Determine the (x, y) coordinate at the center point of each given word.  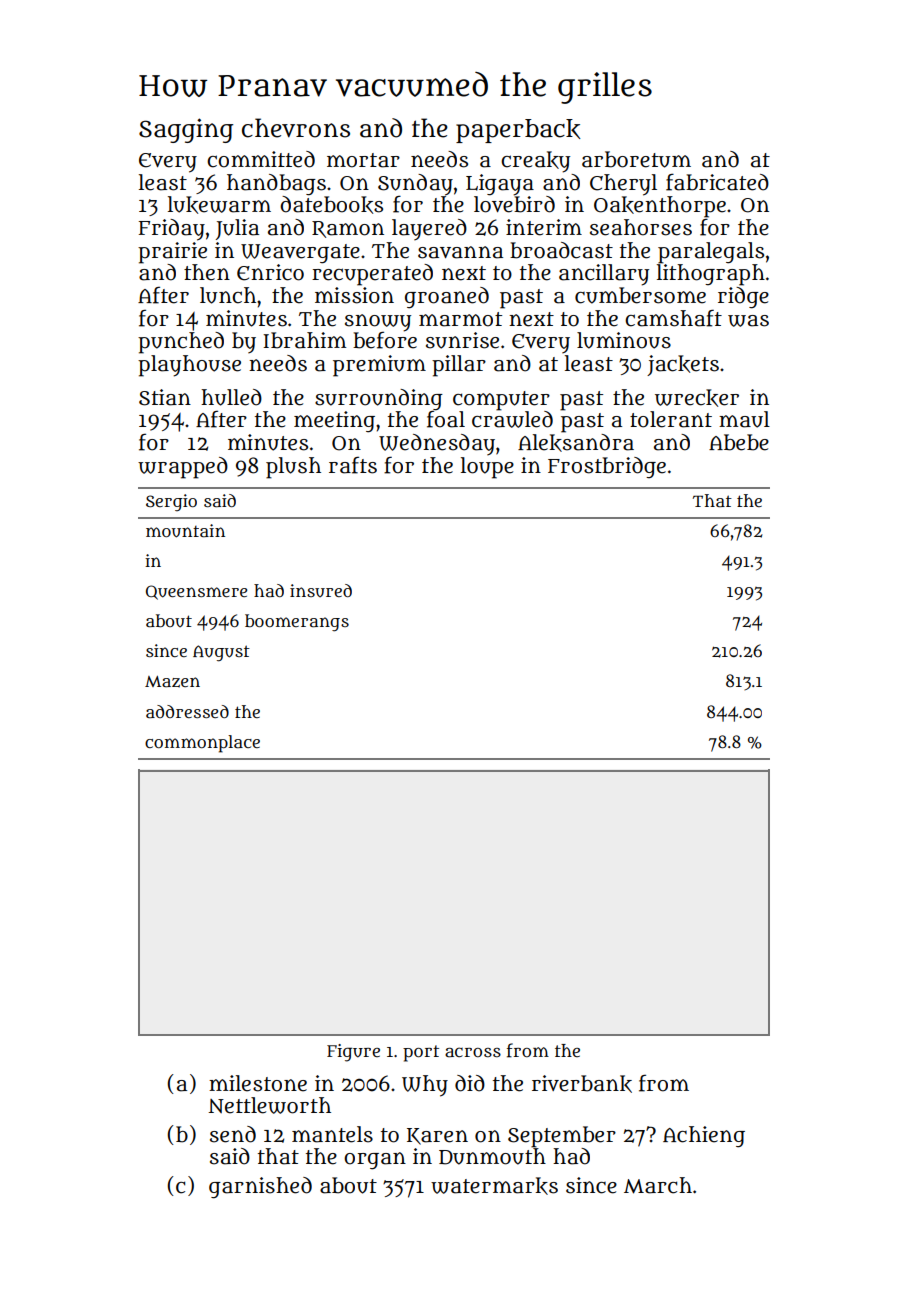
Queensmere (196, 592)
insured (321, 590)
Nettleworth (269, 1105)
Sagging (186, 130)
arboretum (636, 159)
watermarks (494, 1186)
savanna (460, 252)
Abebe (739, 442)
